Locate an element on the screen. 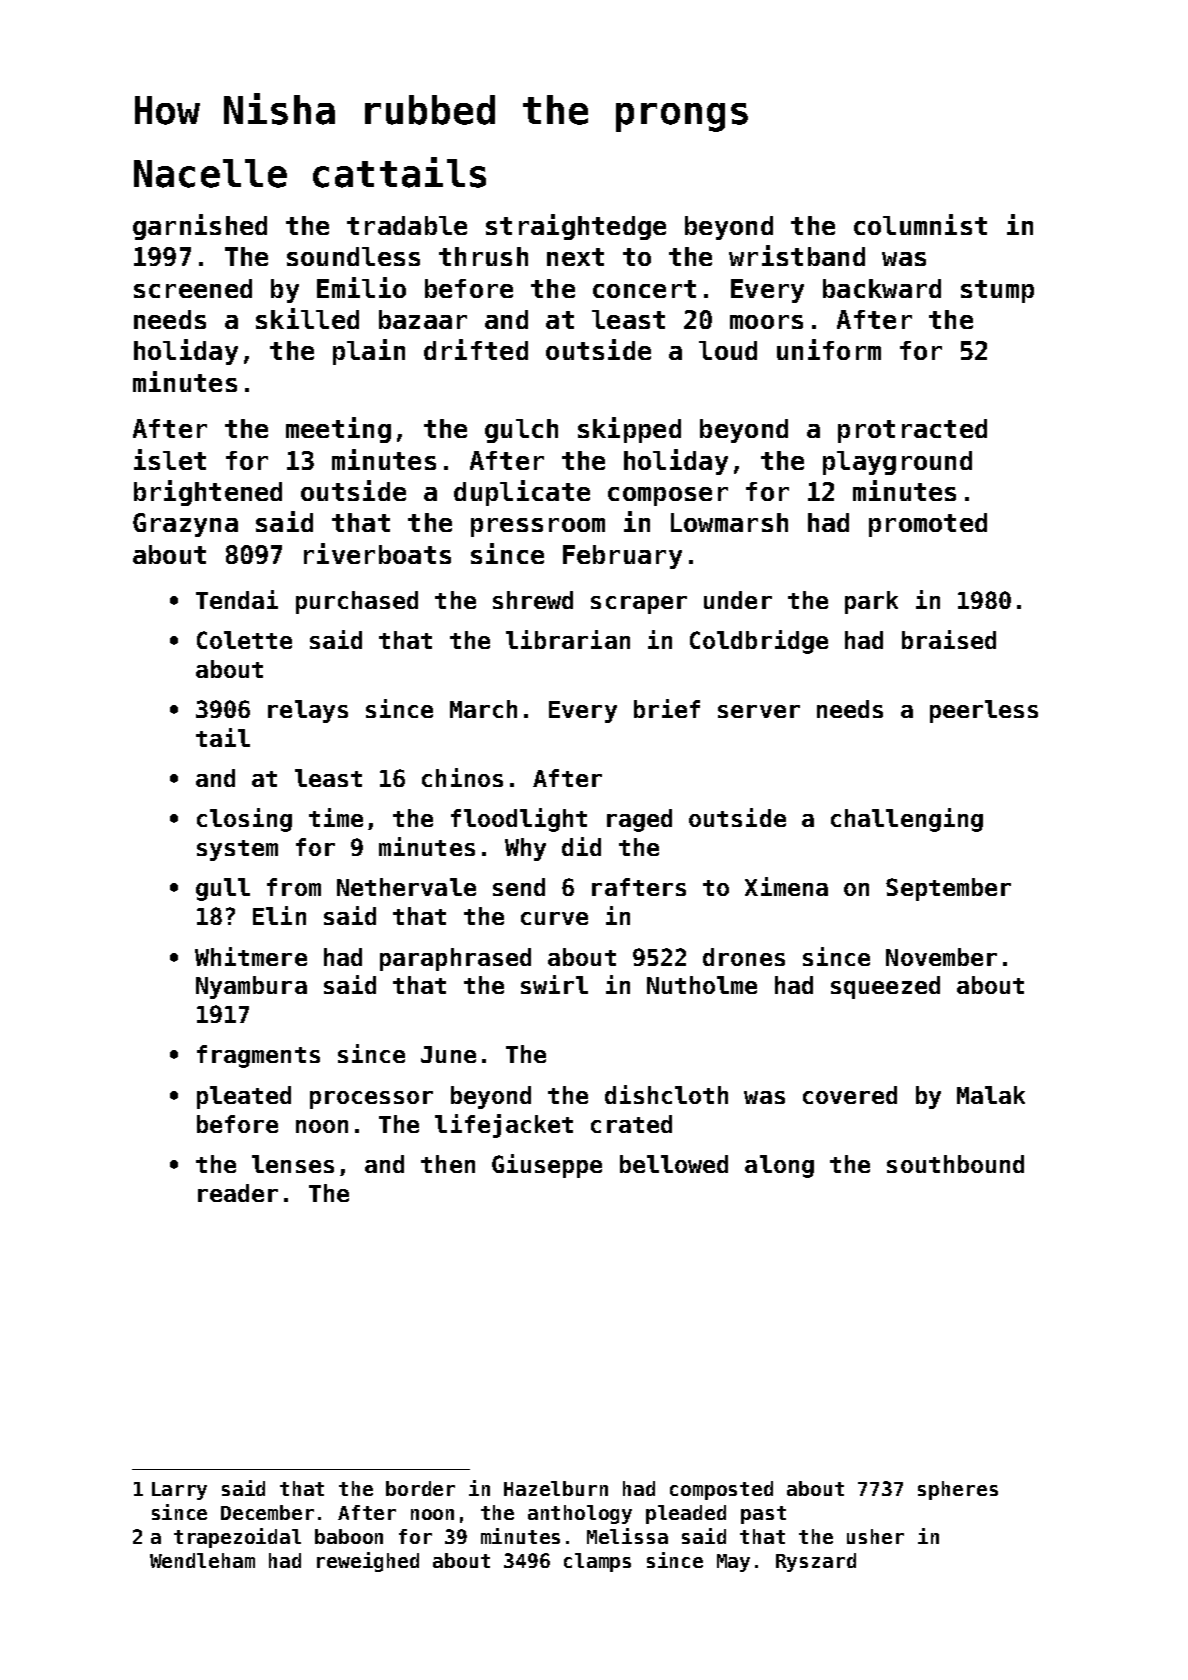 Image resolution: width=1188 pixels, height=1680 pixels. concert is located at coordinates (644, 289).
